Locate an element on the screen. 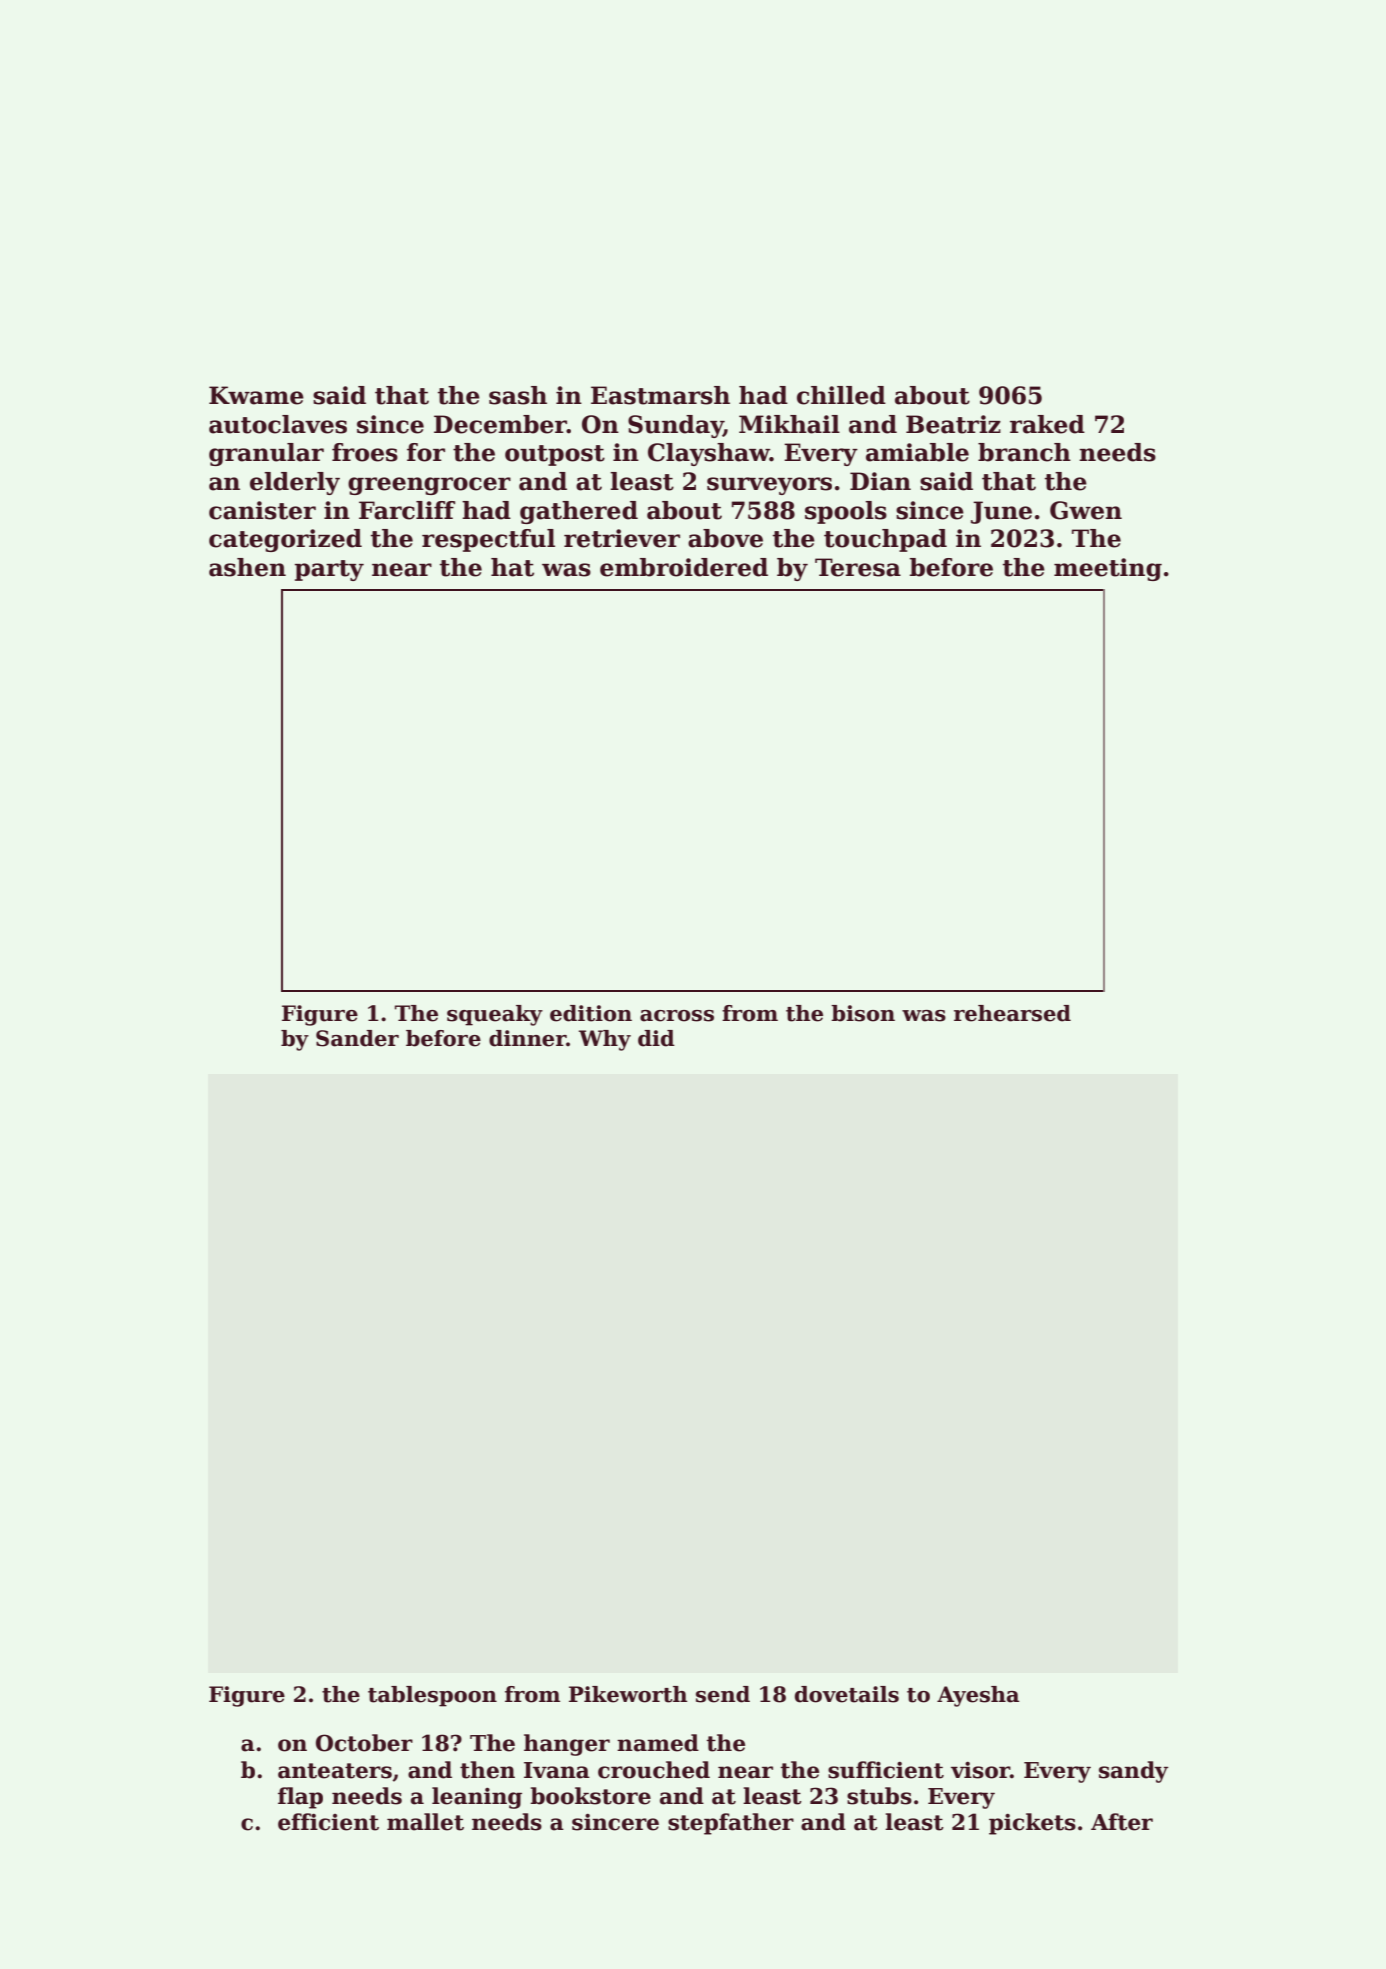  Why is located at coordinates (605, 1040).
